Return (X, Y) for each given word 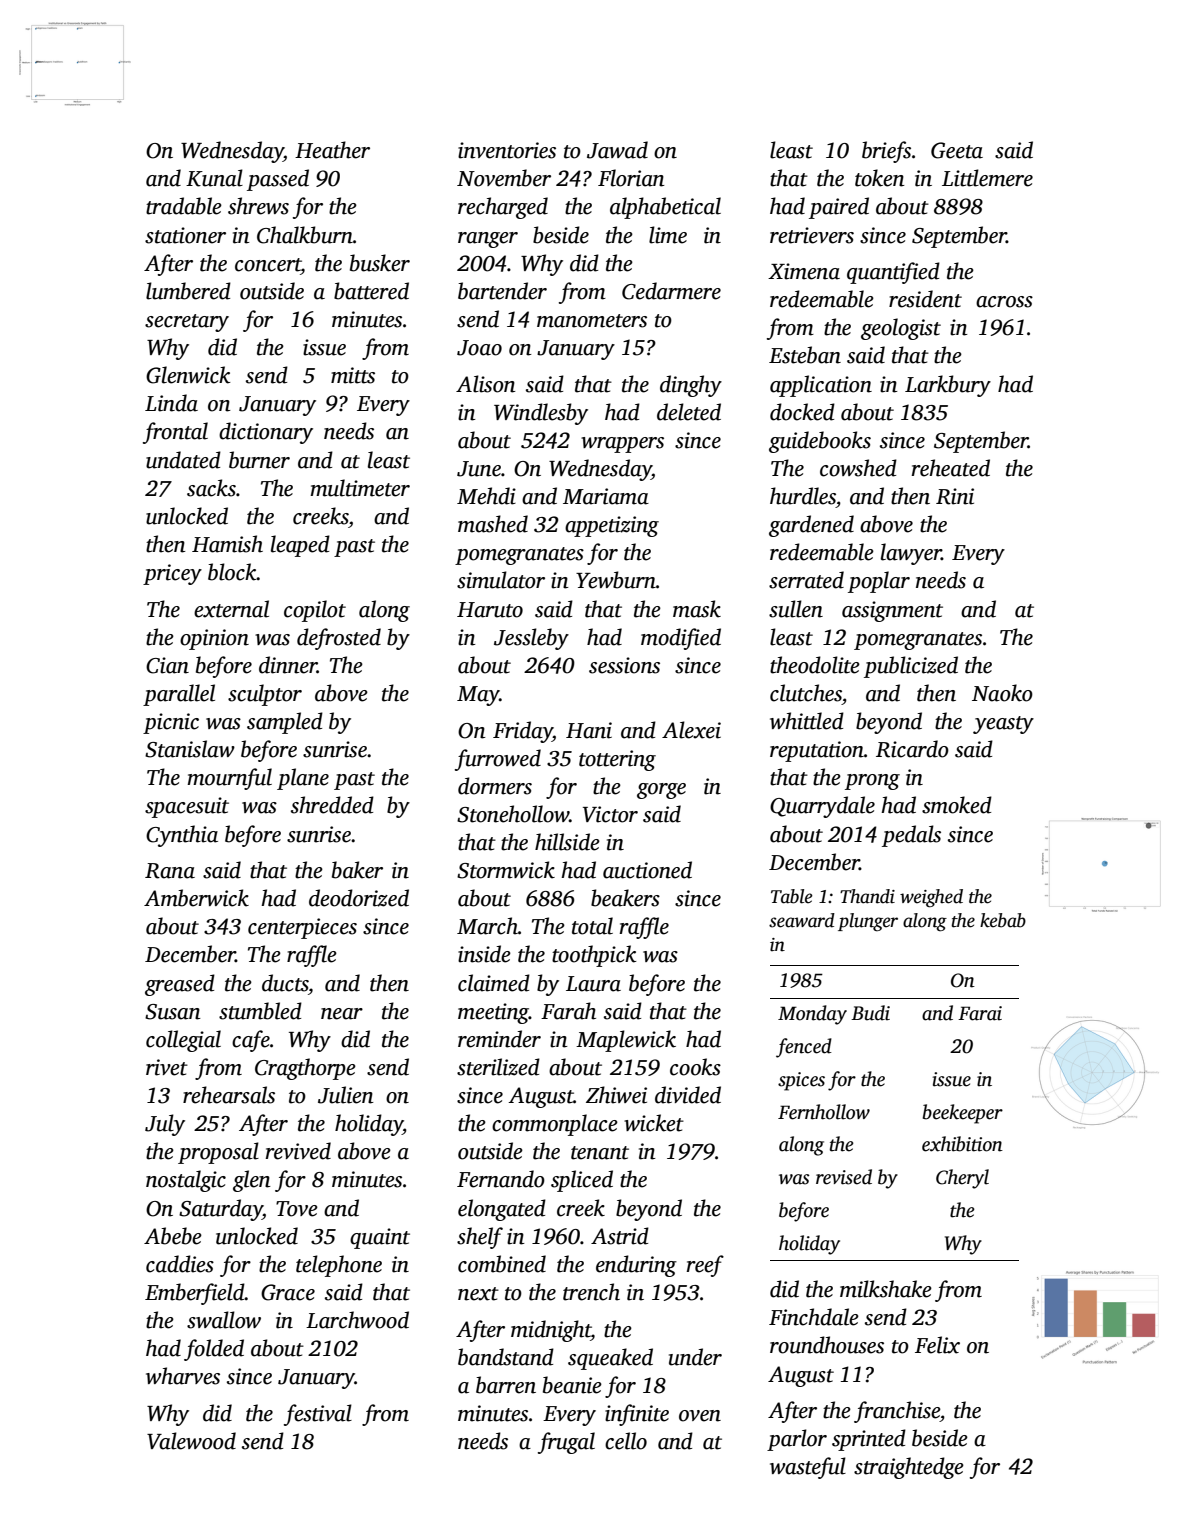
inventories (507, 150)
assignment (892, 611)
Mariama (606, 496)
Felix (937, 1345)
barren (506, 1385)
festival (318, 1415)
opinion (214, 639)
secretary (187, 323)
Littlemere (987, 178)
